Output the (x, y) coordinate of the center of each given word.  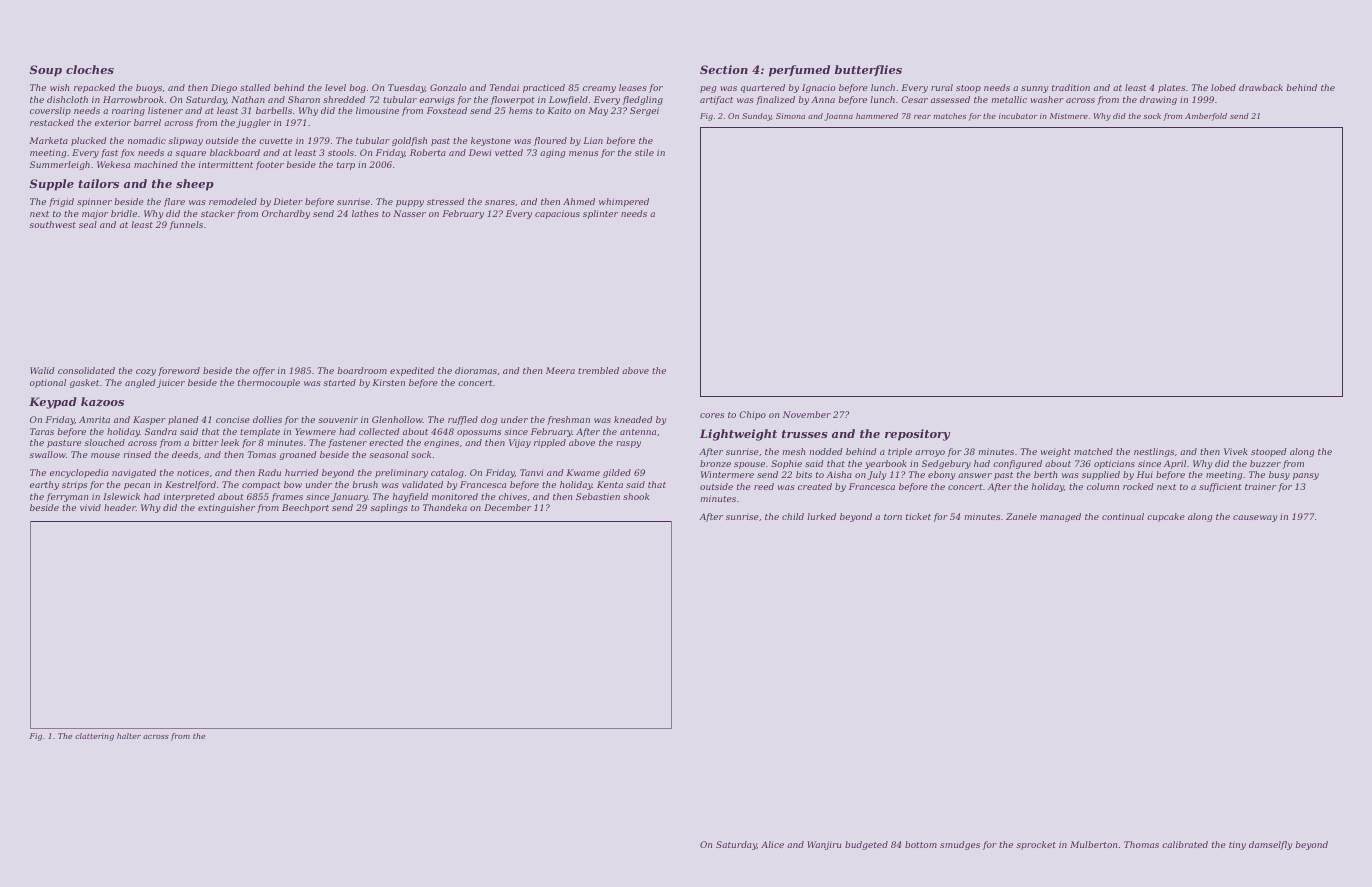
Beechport (305, 508)
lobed (1223, 87)
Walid (42, 370)
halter (129, 736)
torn (893, 517)
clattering (94, 737)
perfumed (799, 71)
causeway (1255, 518)
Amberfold (1206, 117)
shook (636, 496)
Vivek (1236, 451)
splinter (600, 214)
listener (165, 110)
